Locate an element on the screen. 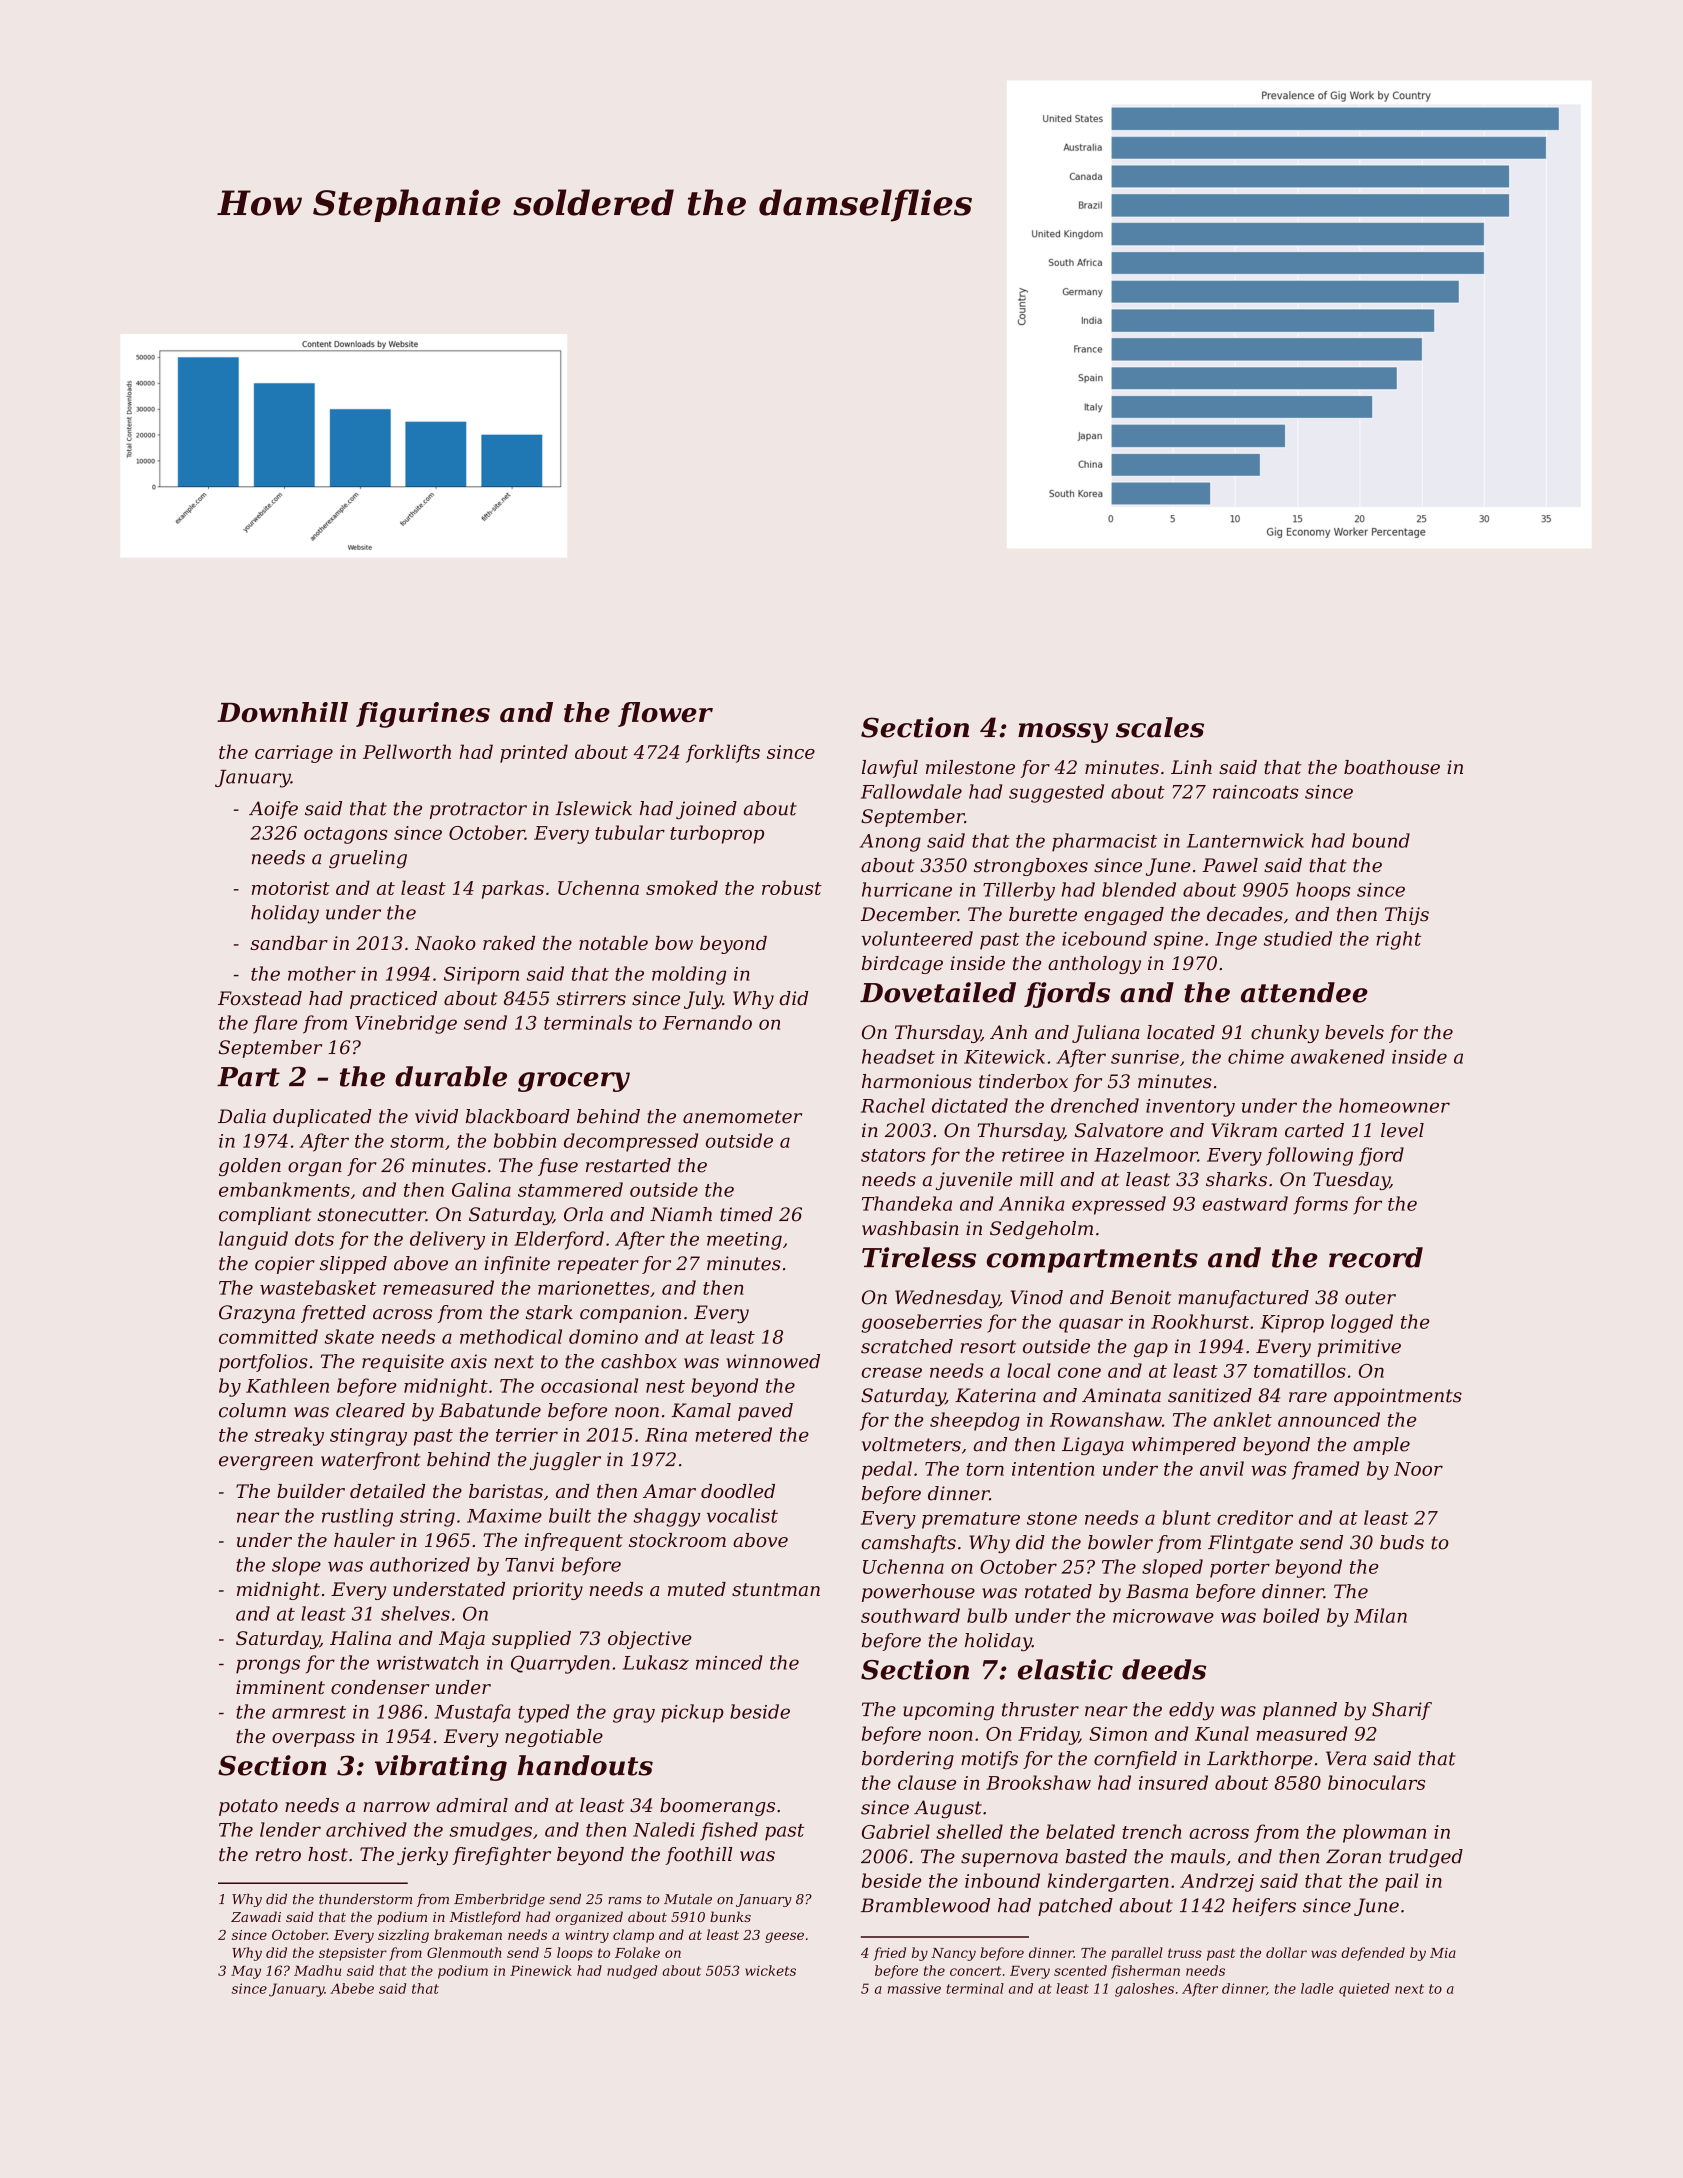 The image size is (1683, 2178). record is located at coordinates (1376, 1257).
